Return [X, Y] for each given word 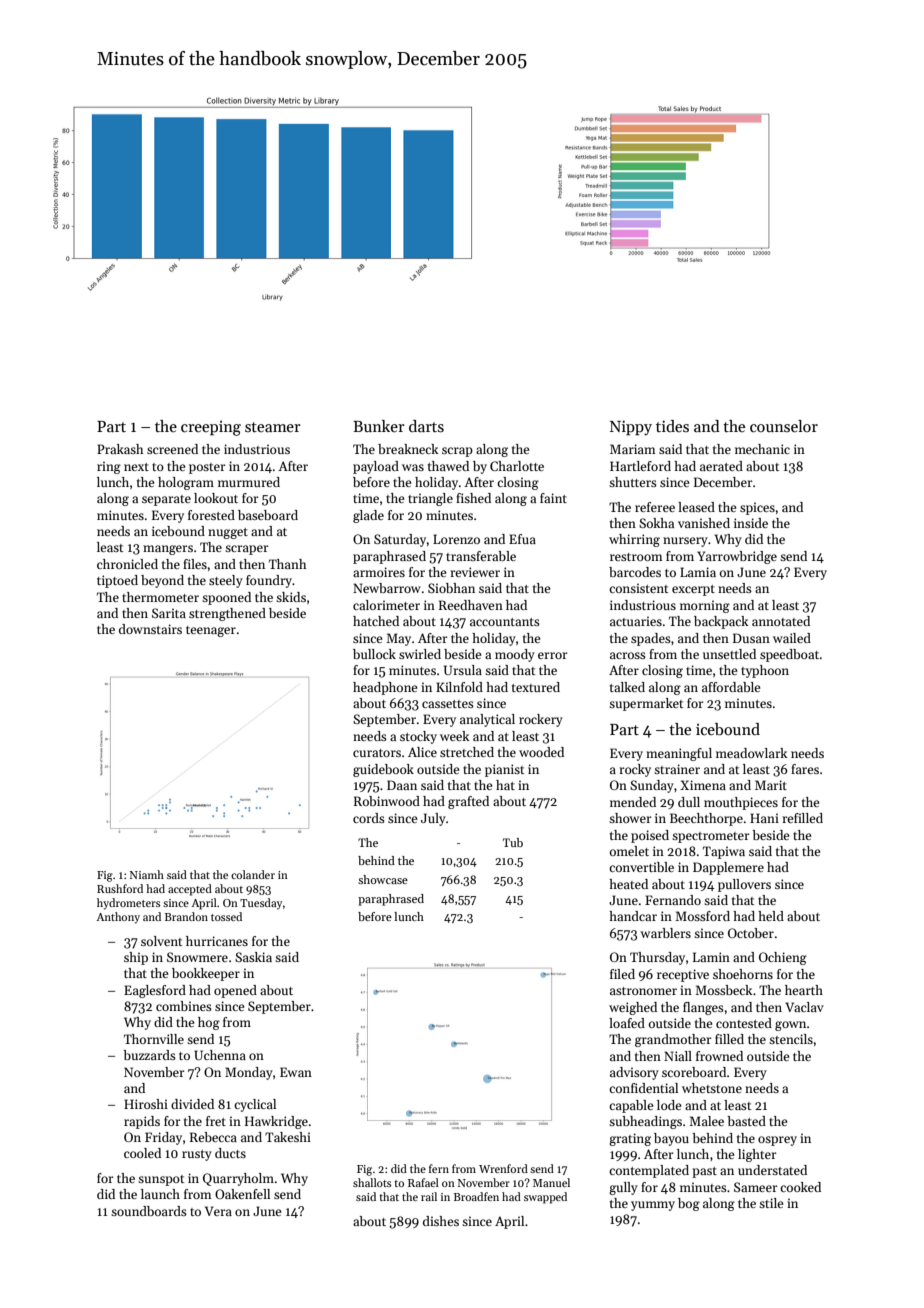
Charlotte [517, 466]
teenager [211, 631]
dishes [441, 1221]
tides [672, 426]
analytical [487, 720]
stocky [418, 737]
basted [746, 1121]
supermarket [646, 704]
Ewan [296, 1072]
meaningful [679, 754]
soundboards [149, 1211]
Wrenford [503, 1168]
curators [377, 753]
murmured [249, 482]
